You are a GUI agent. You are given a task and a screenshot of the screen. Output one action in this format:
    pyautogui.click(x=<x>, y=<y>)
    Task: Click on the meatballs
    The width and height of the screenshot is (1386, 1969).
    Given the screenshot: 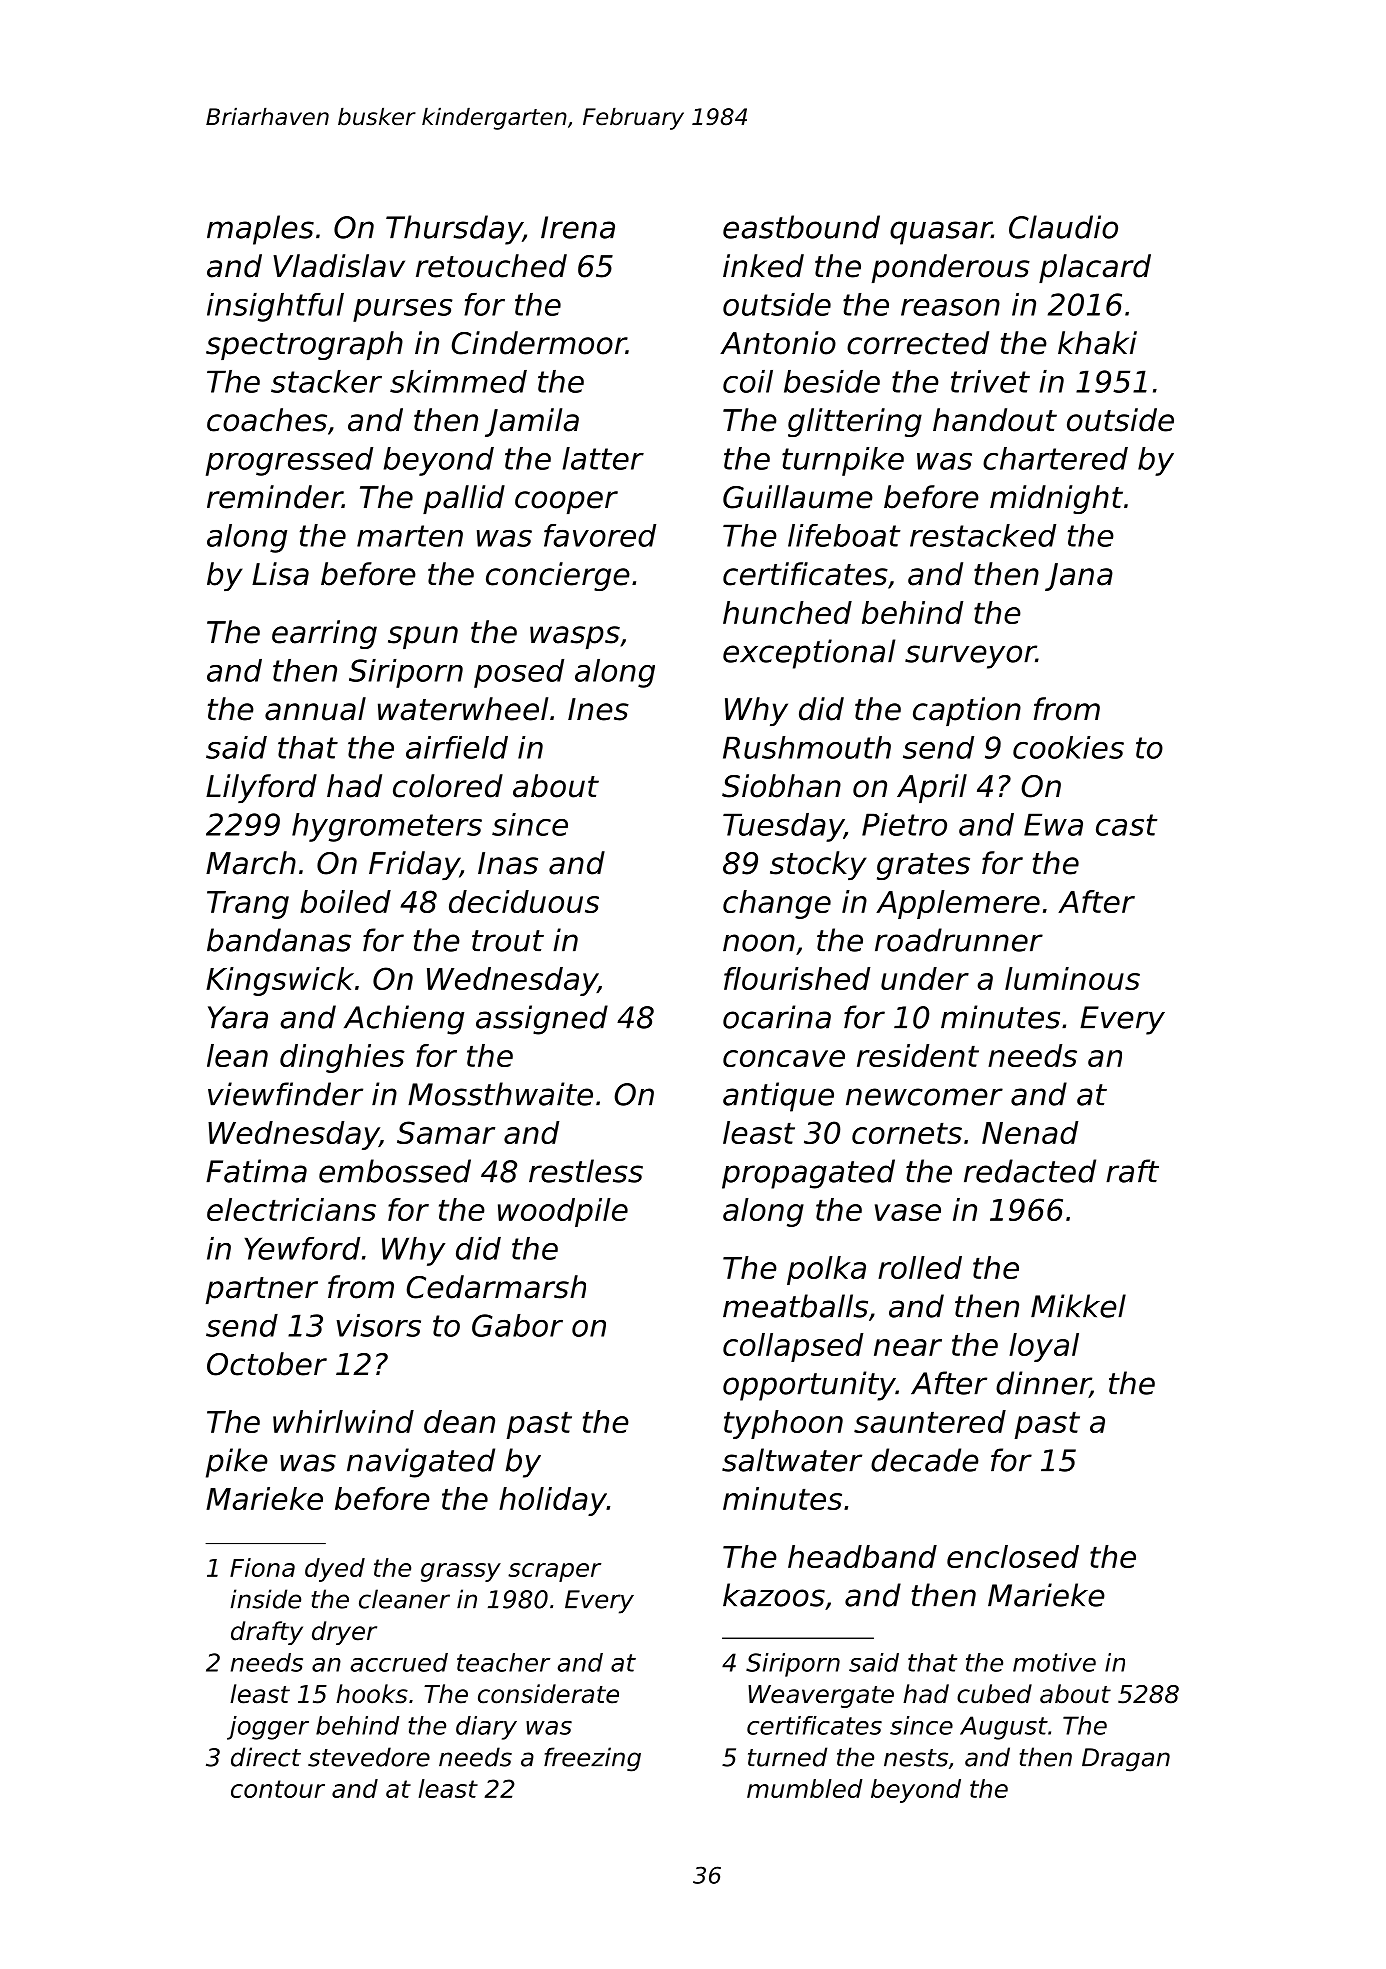 What is the action you would take?
    pyautogui.click(x=795, y=1306)
